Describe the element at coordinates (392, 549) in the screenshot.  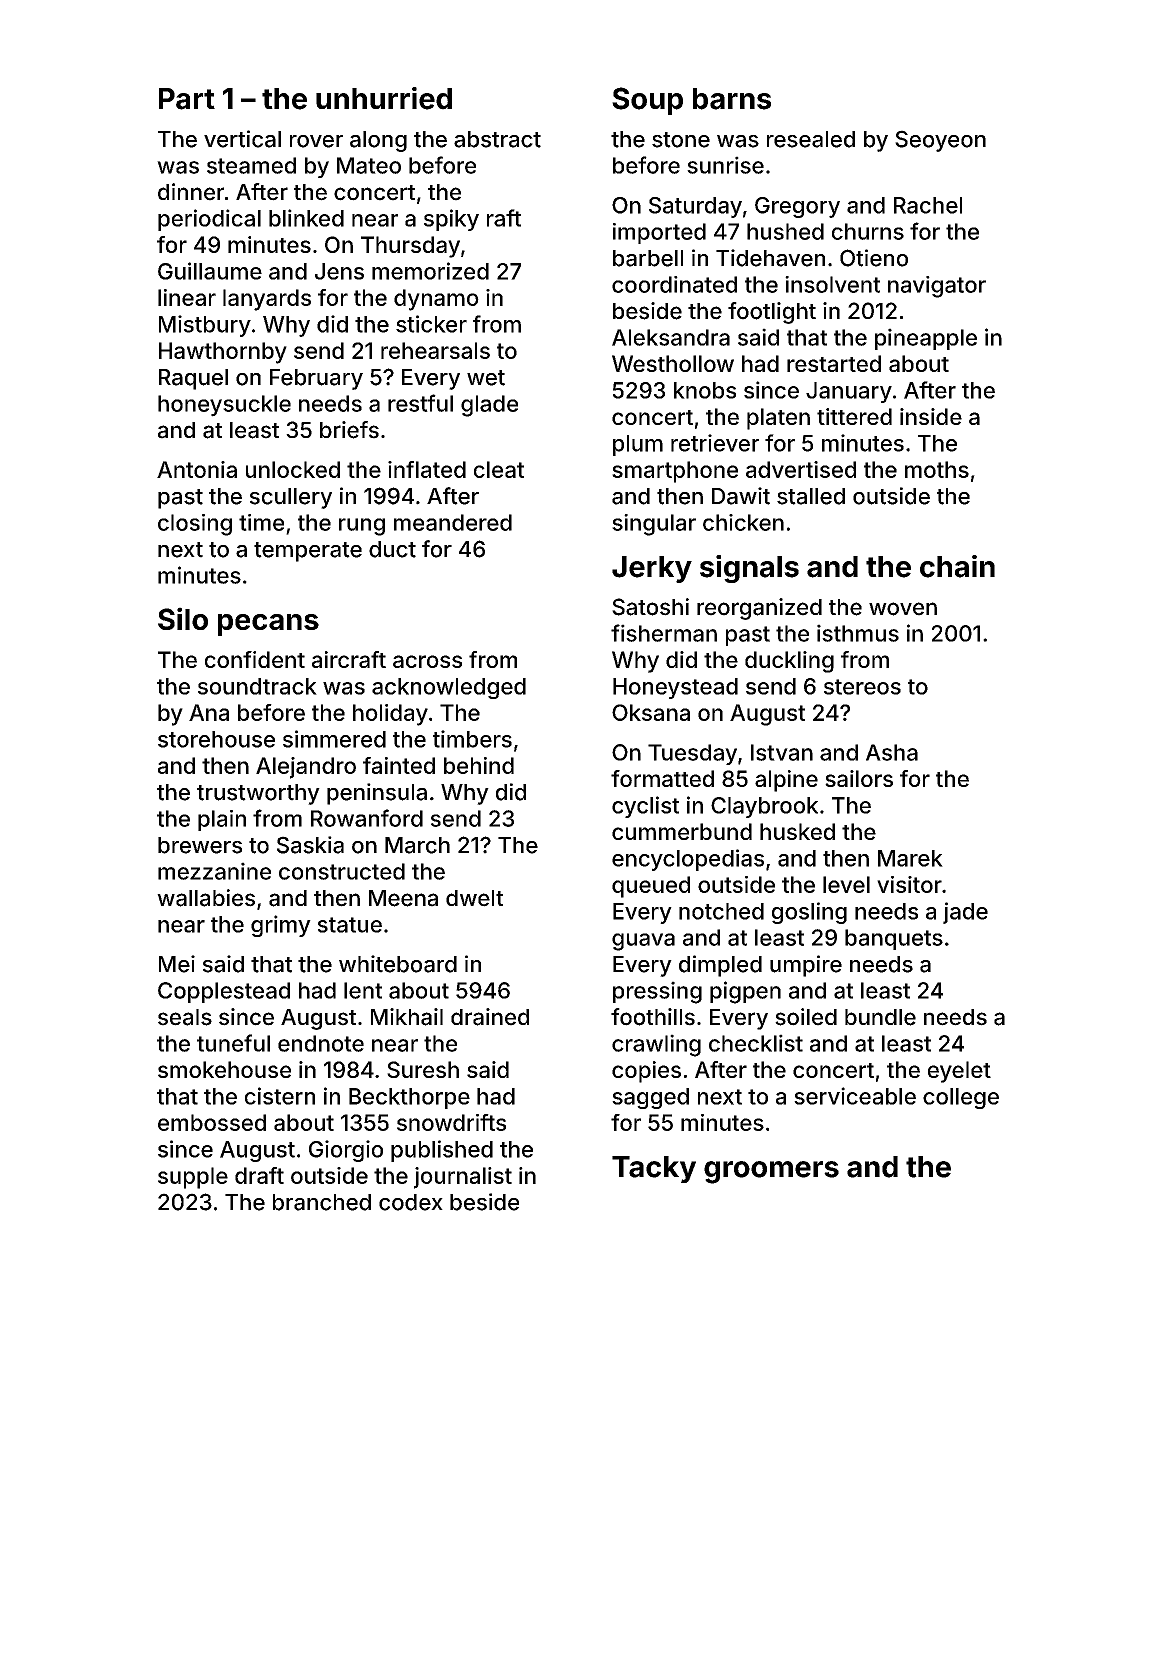
I see `duct` at that location.
